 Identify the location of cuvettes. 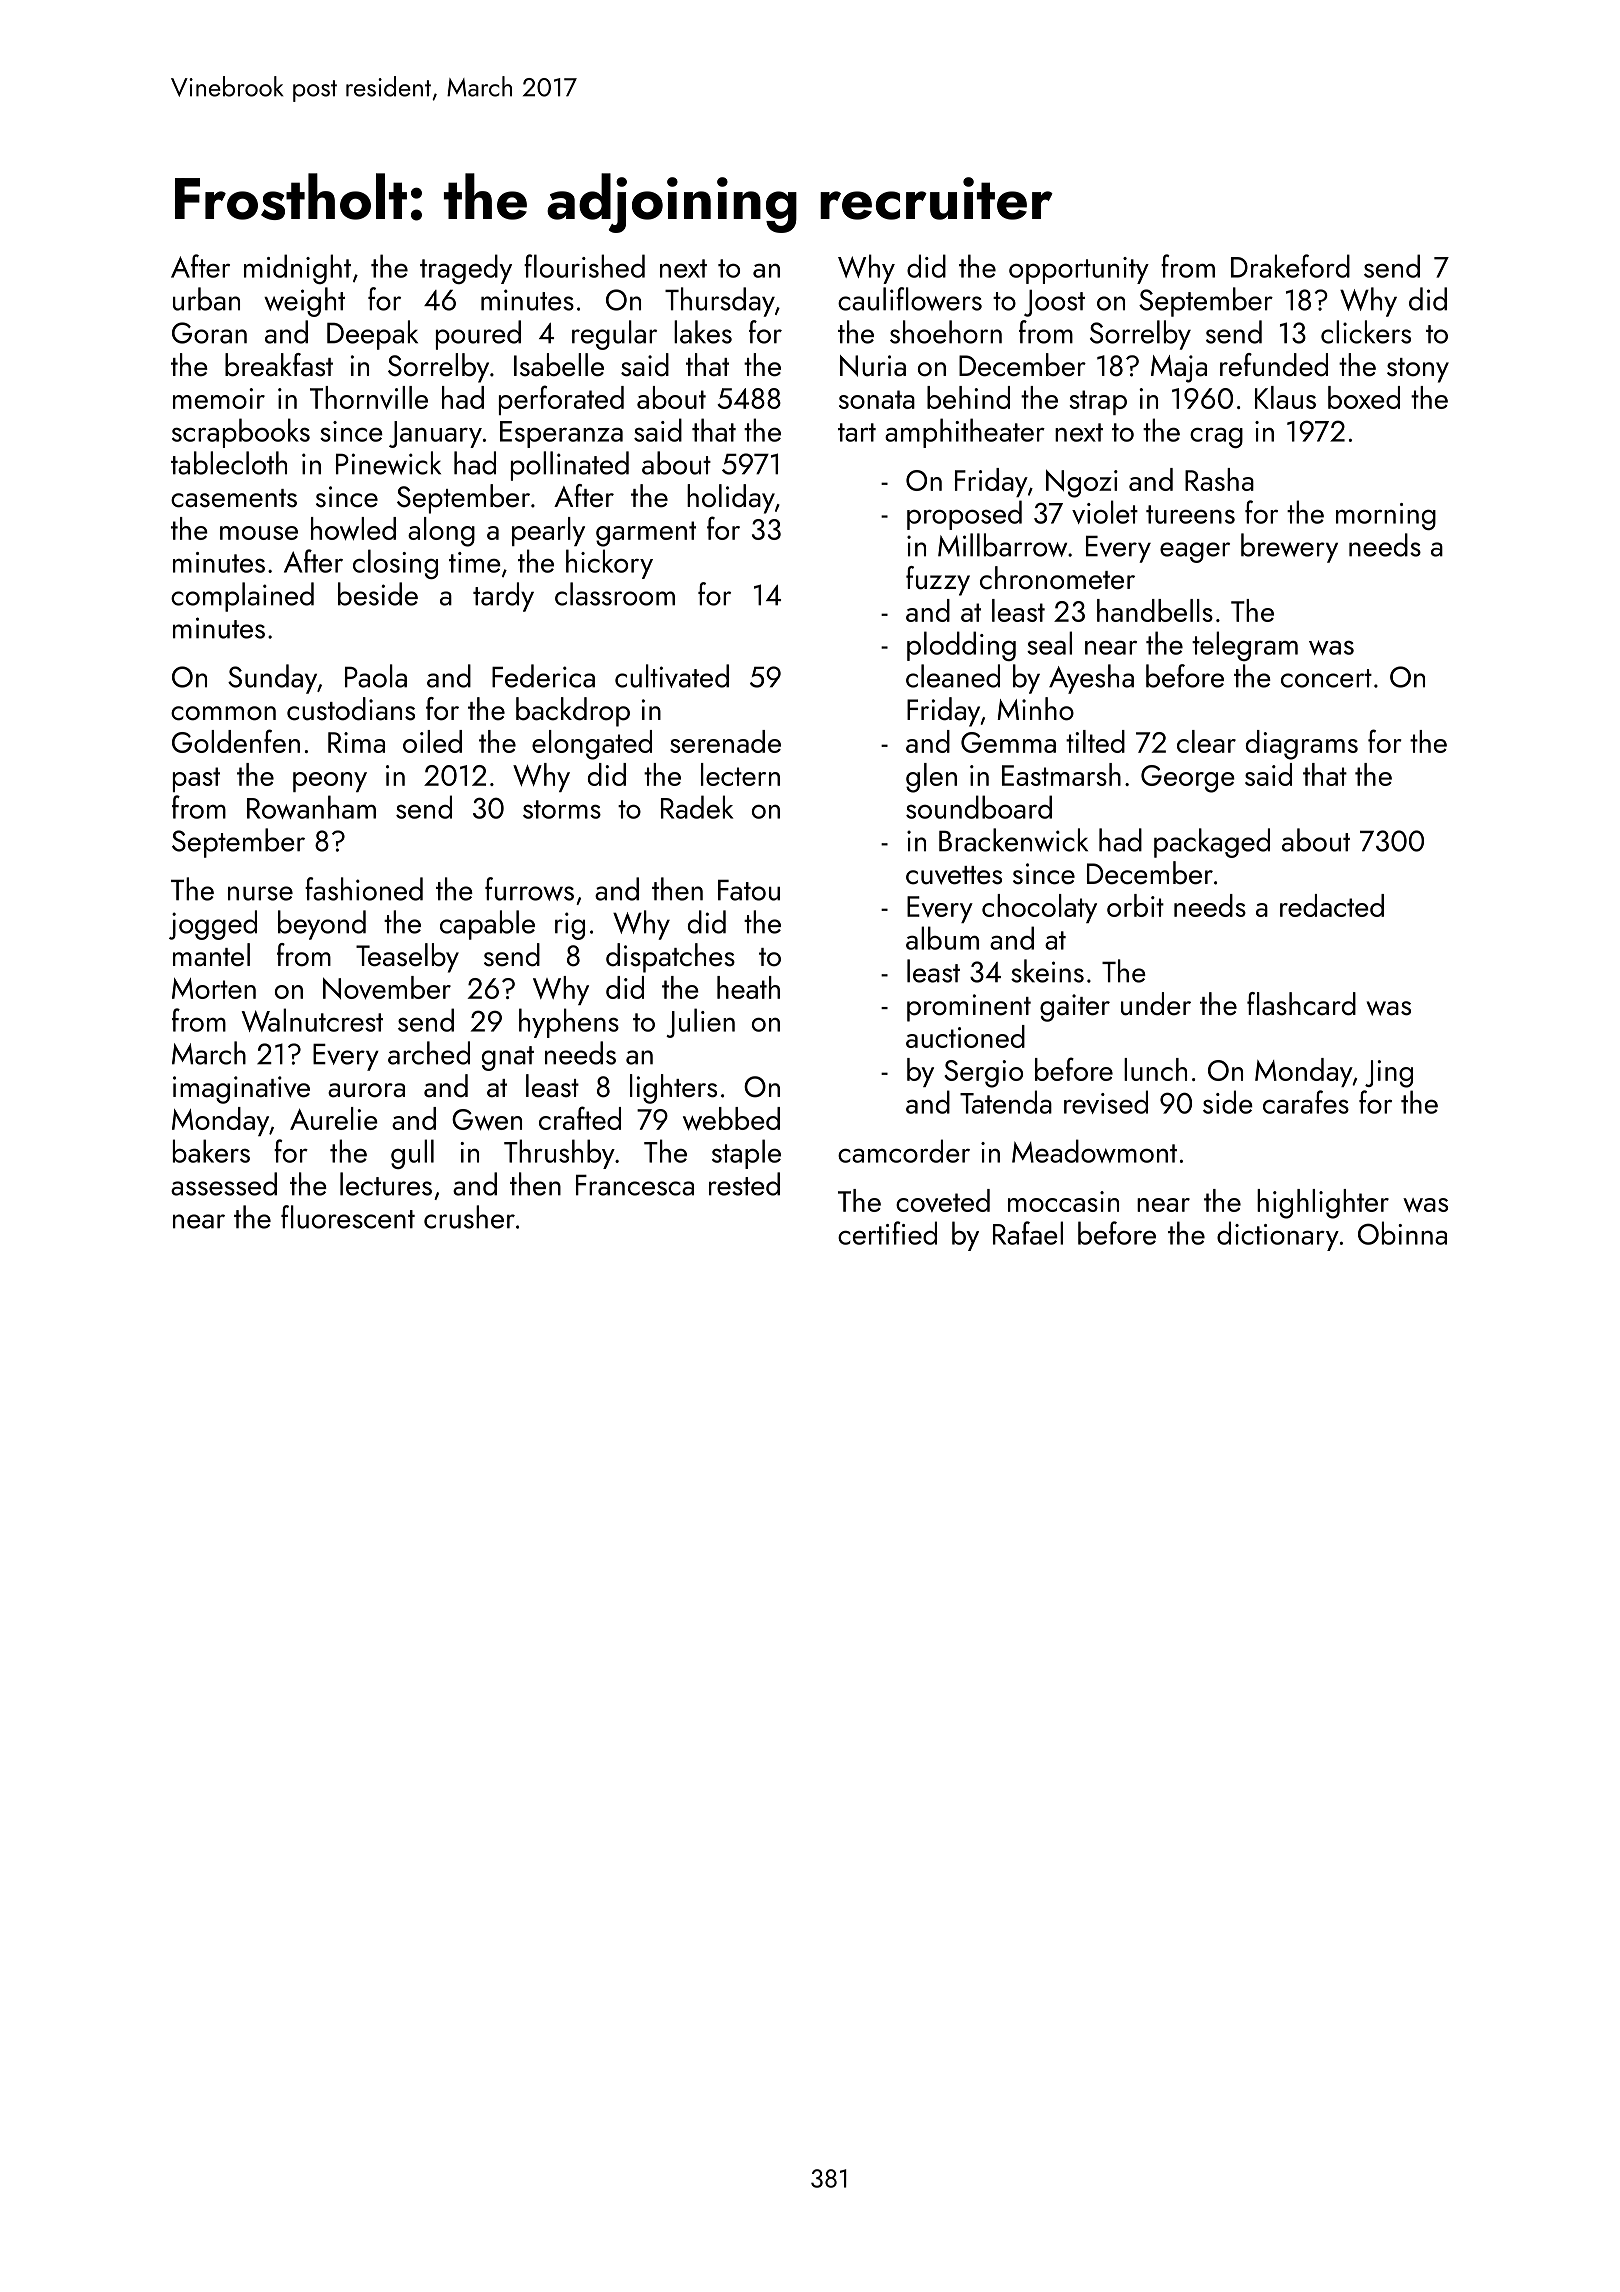
(954, 875).
